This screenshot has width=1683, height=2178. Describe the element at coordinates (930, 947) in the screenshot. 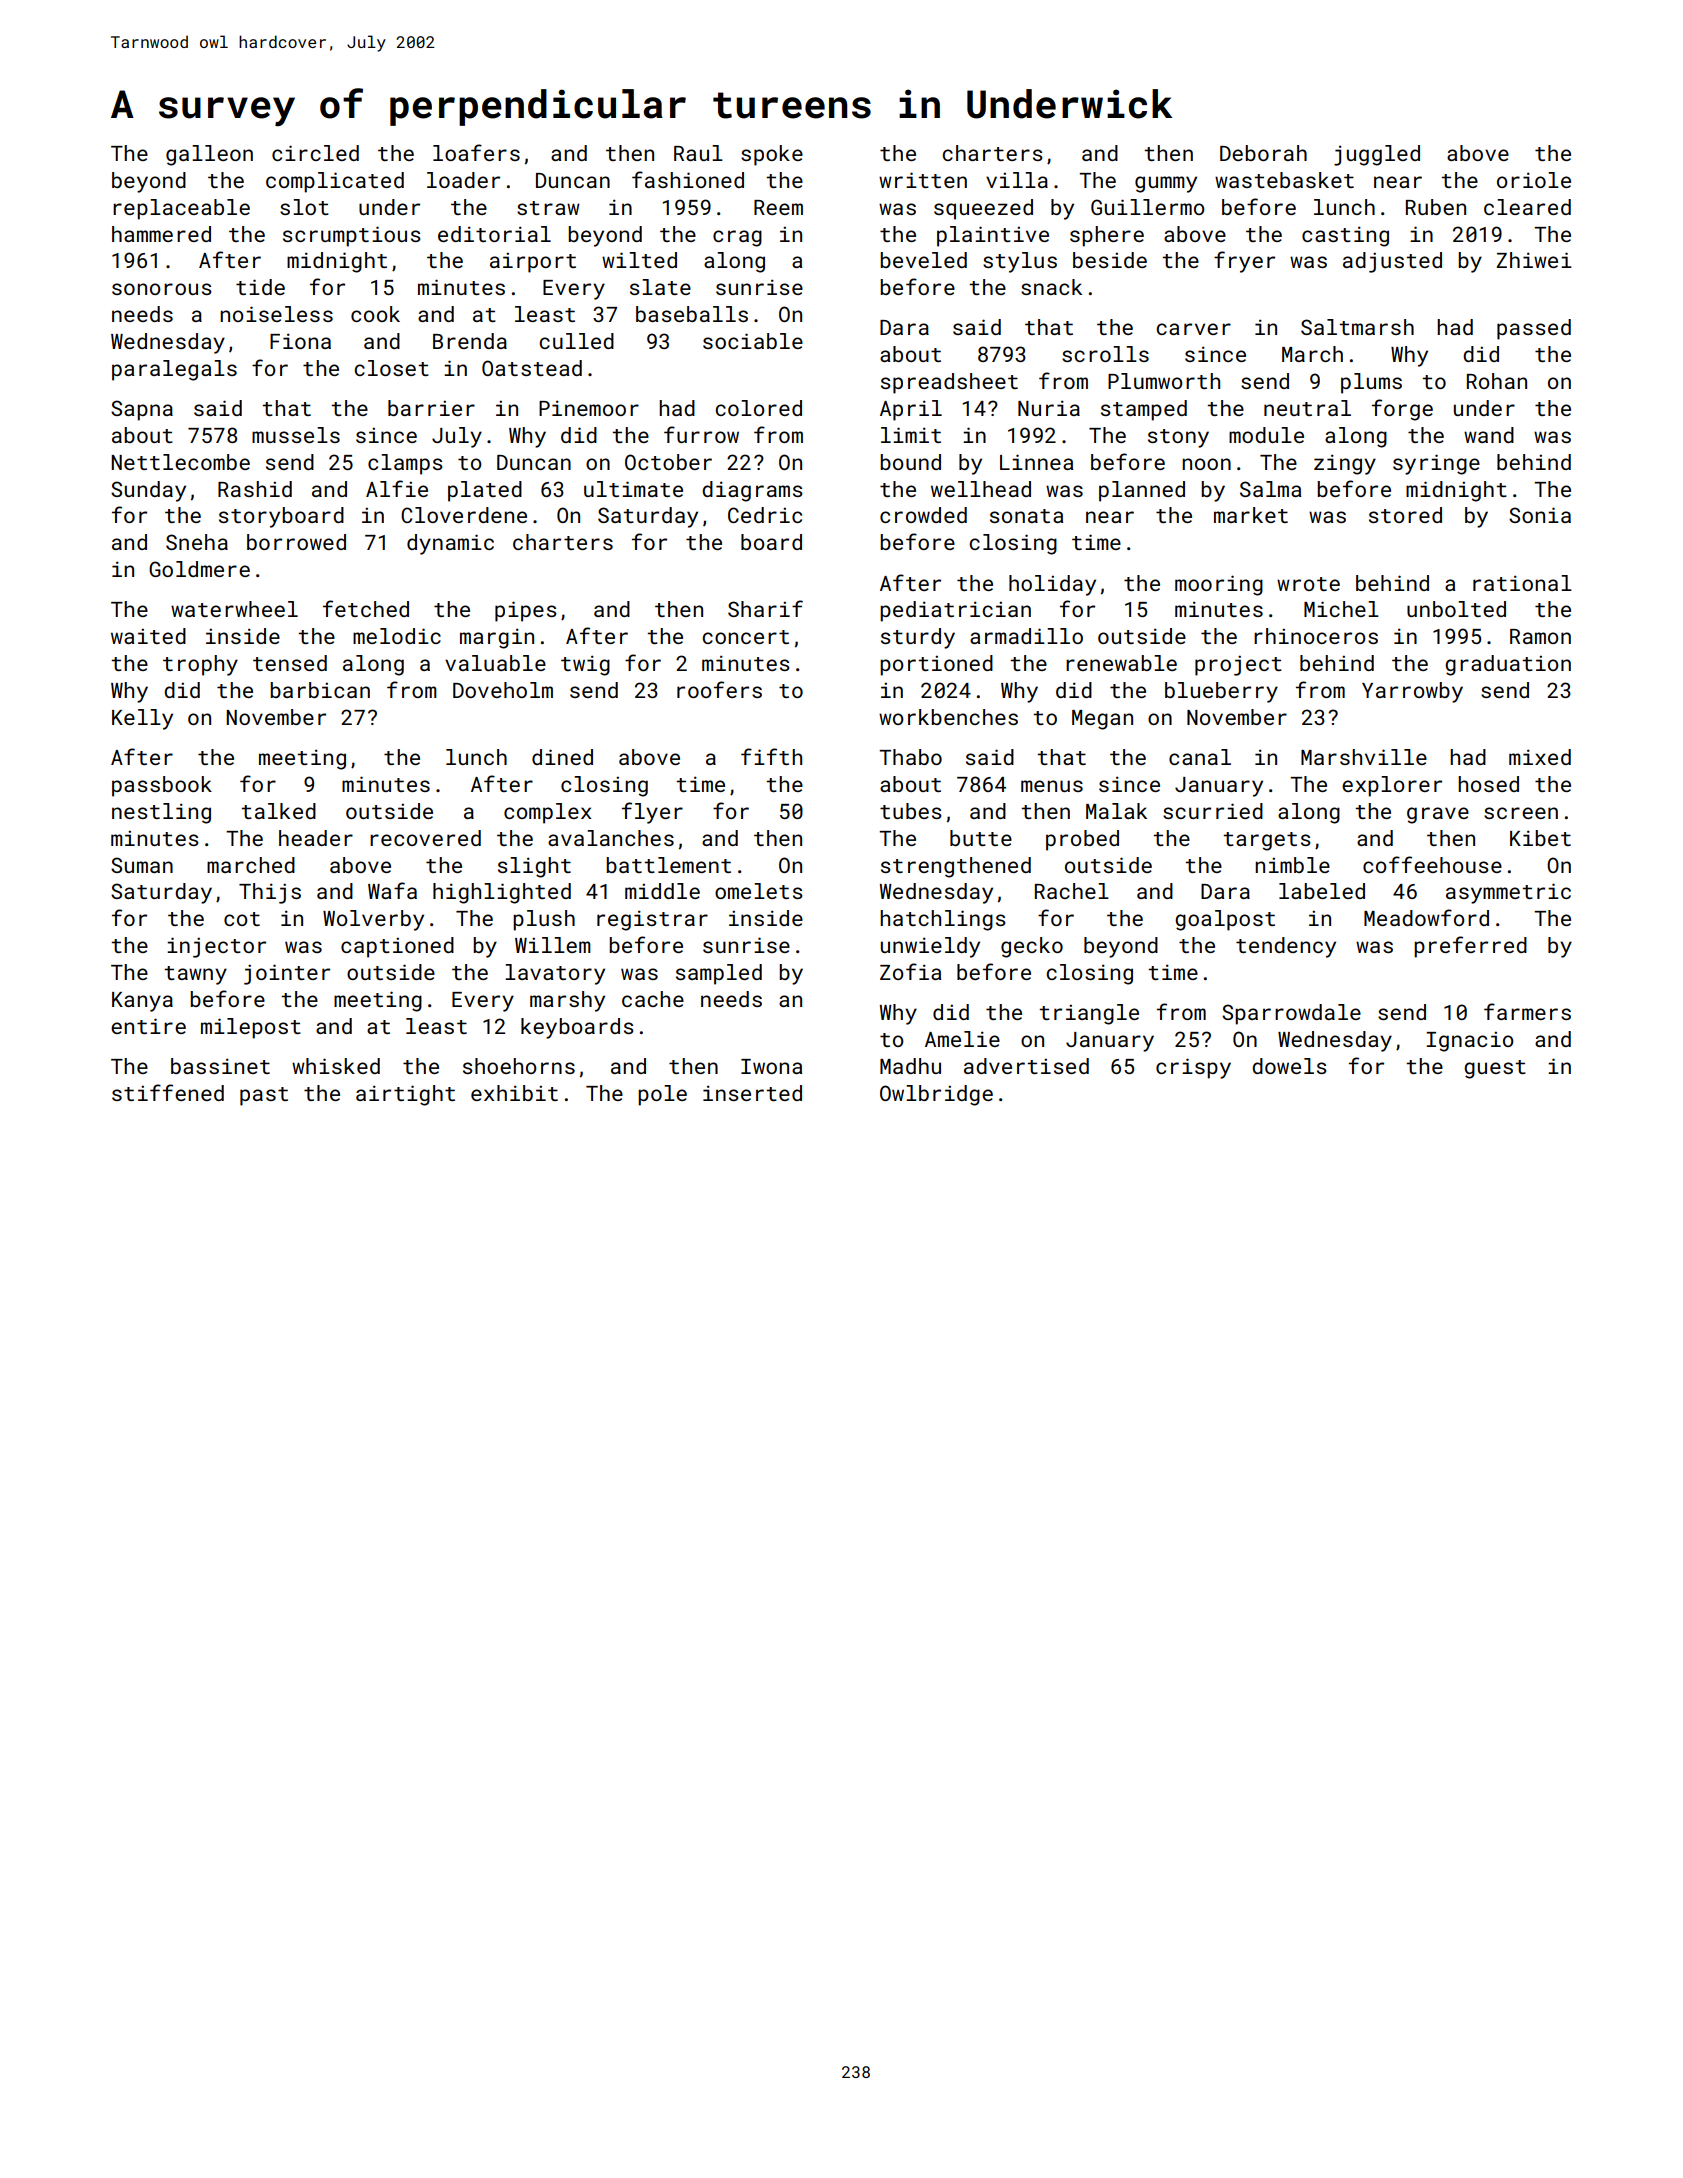

I see `unwieldy` at that location.
